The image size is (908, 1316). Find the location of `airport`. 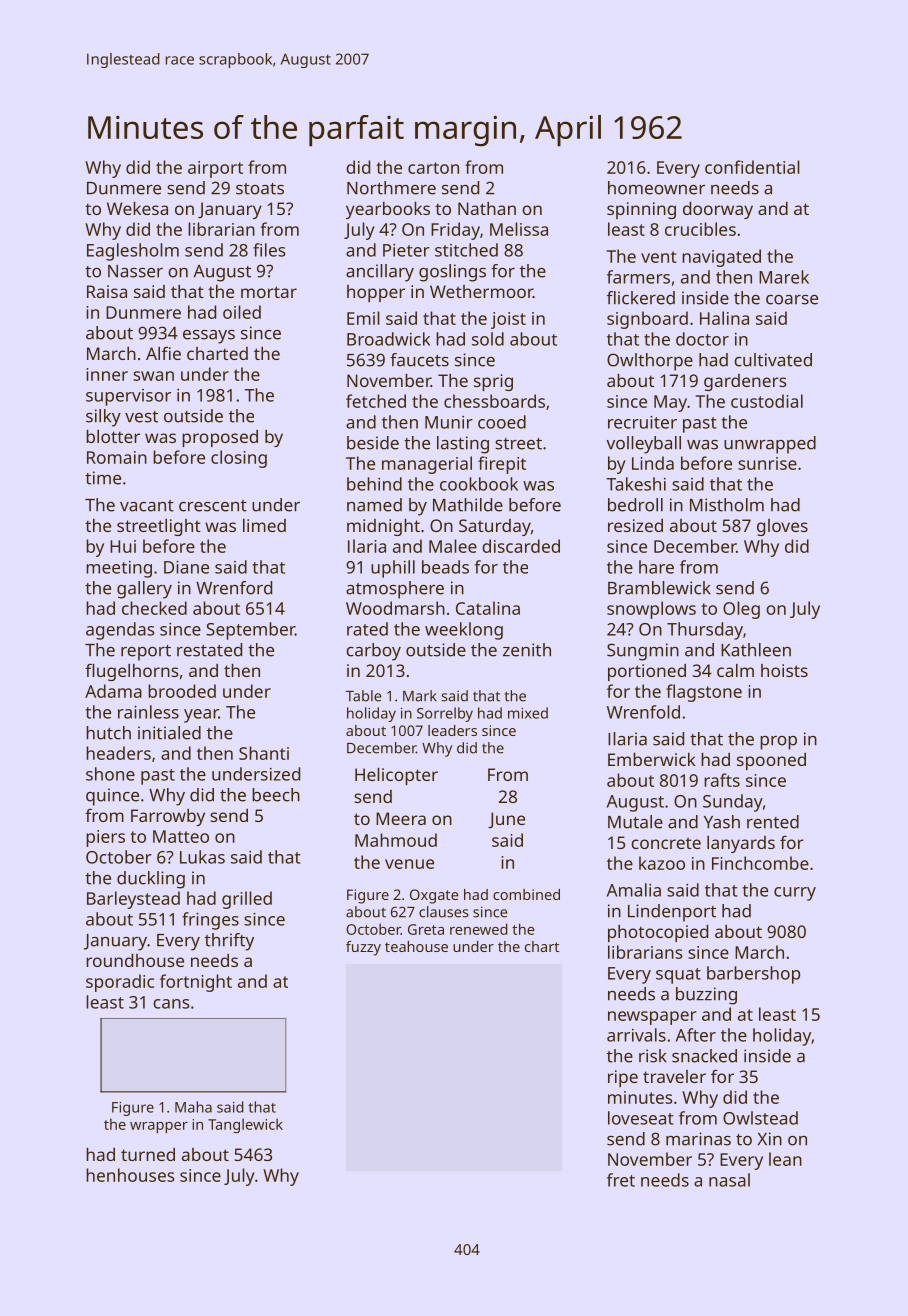

airport is located at coordinates (215, 169).
